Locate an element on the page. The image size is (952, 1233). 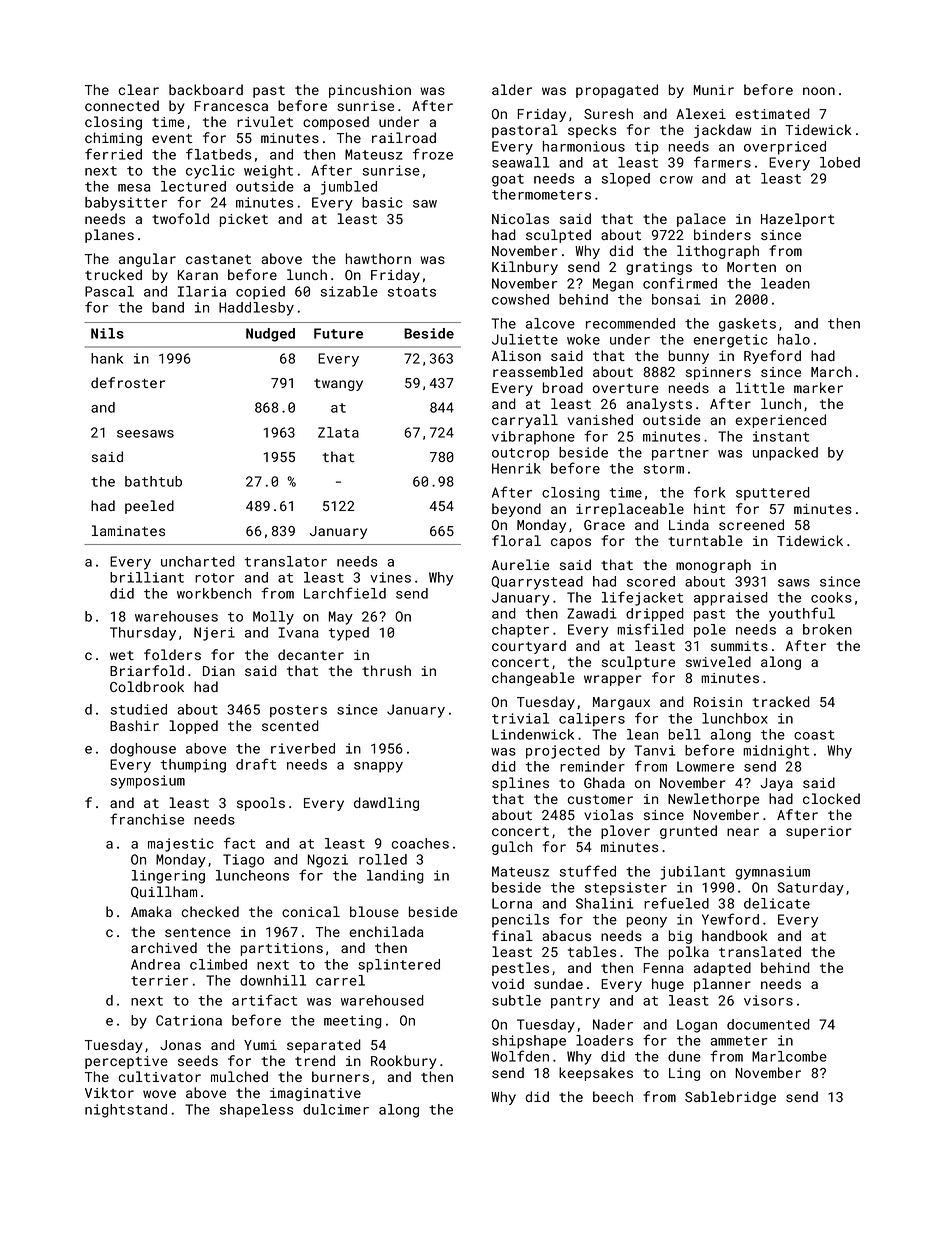
Rookbury is located at coordinates (404, 1062).
